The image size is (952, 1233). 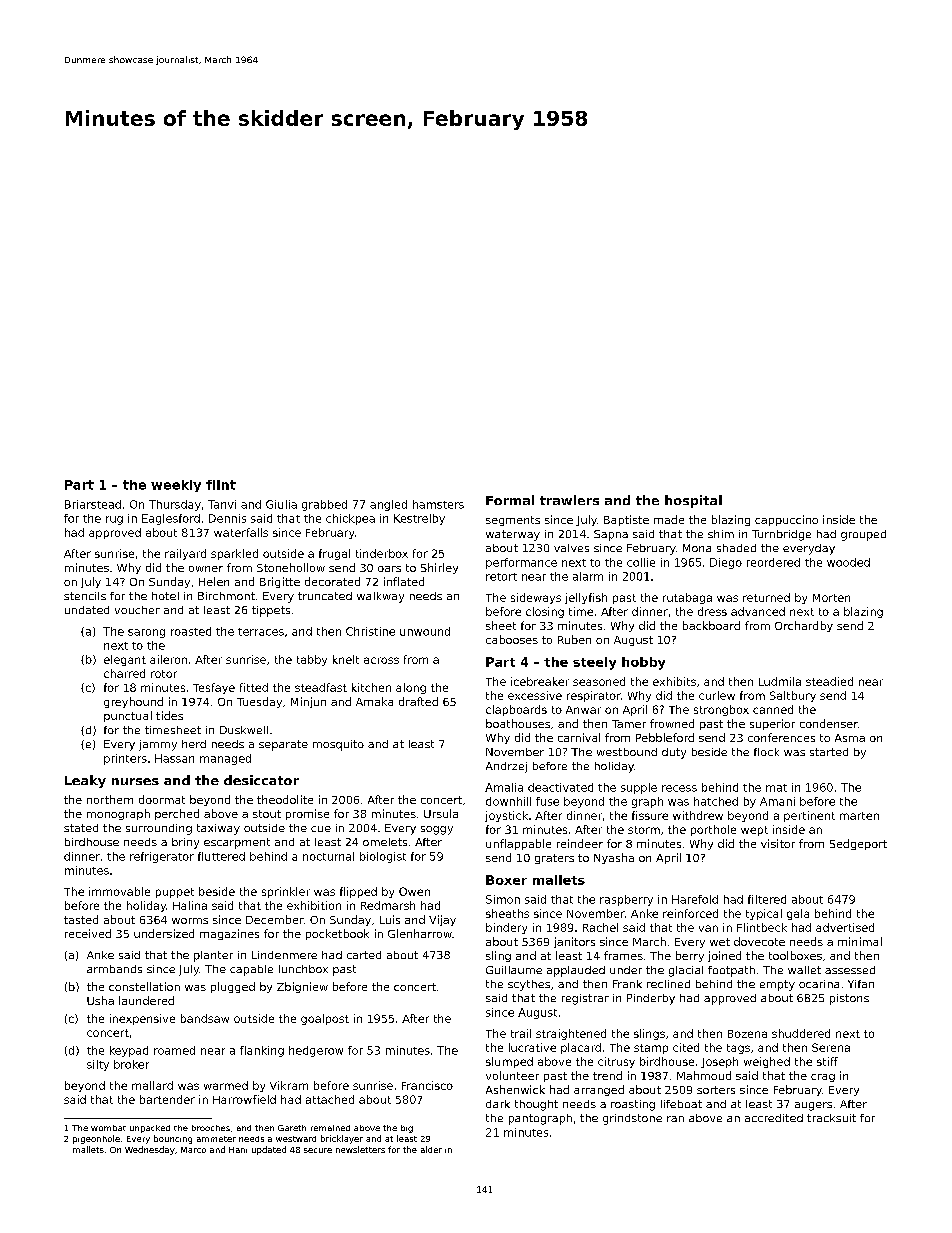 What do you see at coordinates (176, 486) in the page?
I see `weekly` at bounding box center [176, 486].
